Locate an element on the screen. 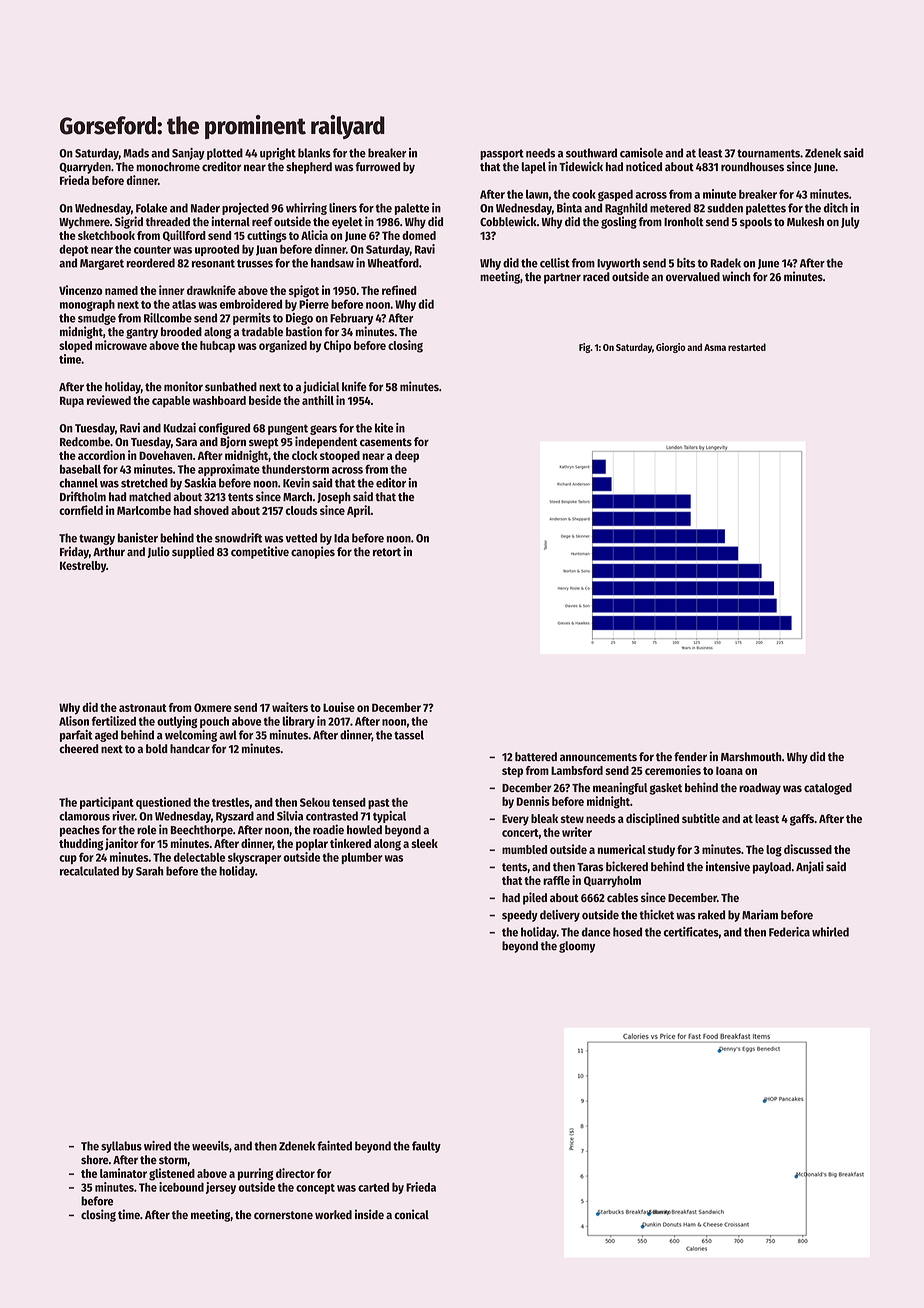  sleek is located at coordinates (424, 843).
